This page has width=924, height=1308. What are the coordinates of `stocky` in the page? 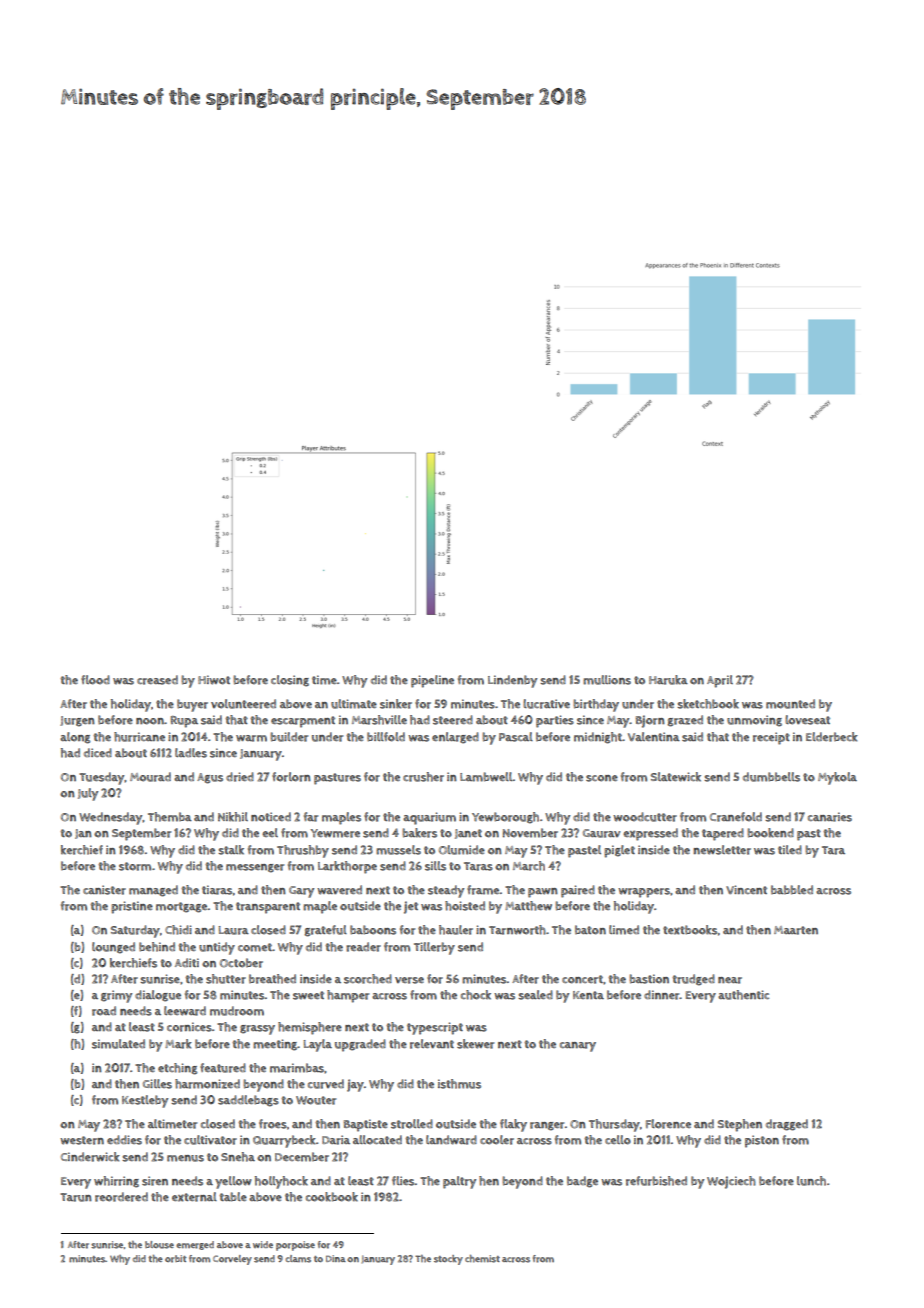 It's located at (448, 1260).
